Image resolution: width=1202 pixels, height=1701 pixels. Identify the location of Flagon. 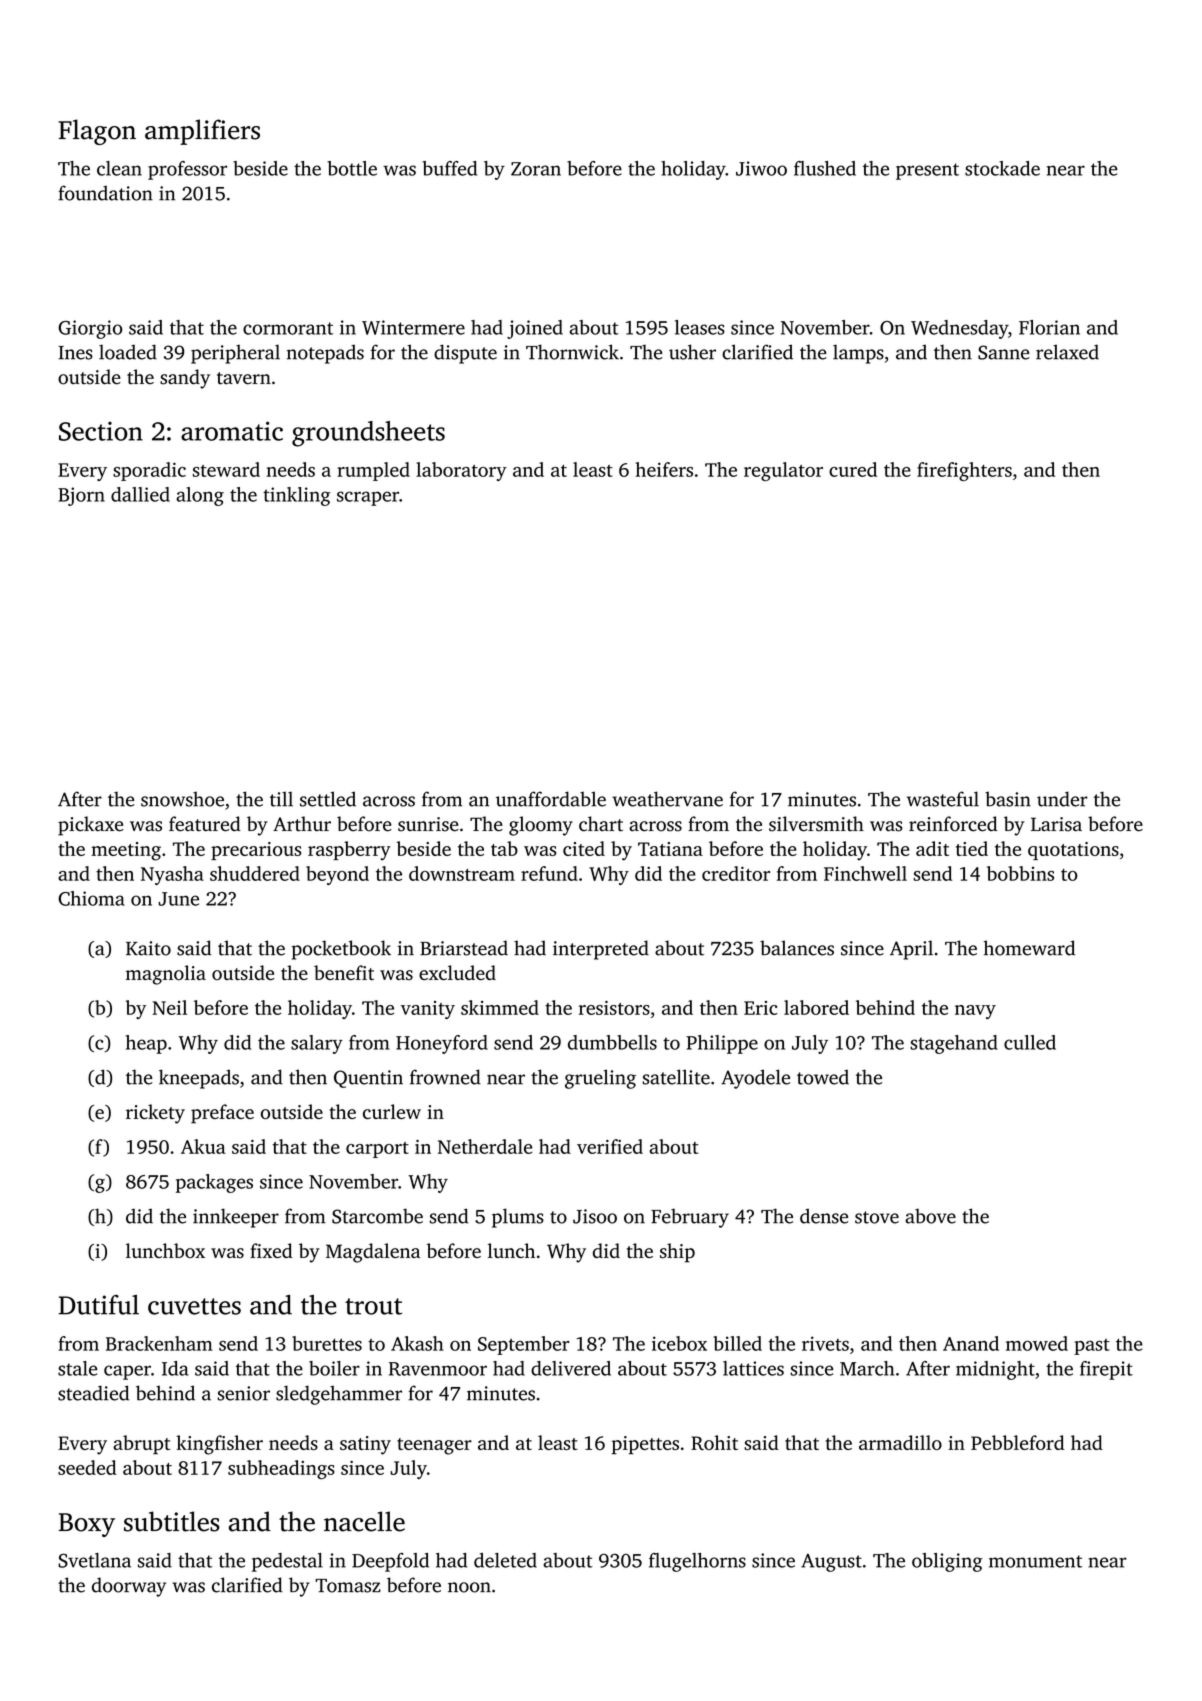
(97, 132).
